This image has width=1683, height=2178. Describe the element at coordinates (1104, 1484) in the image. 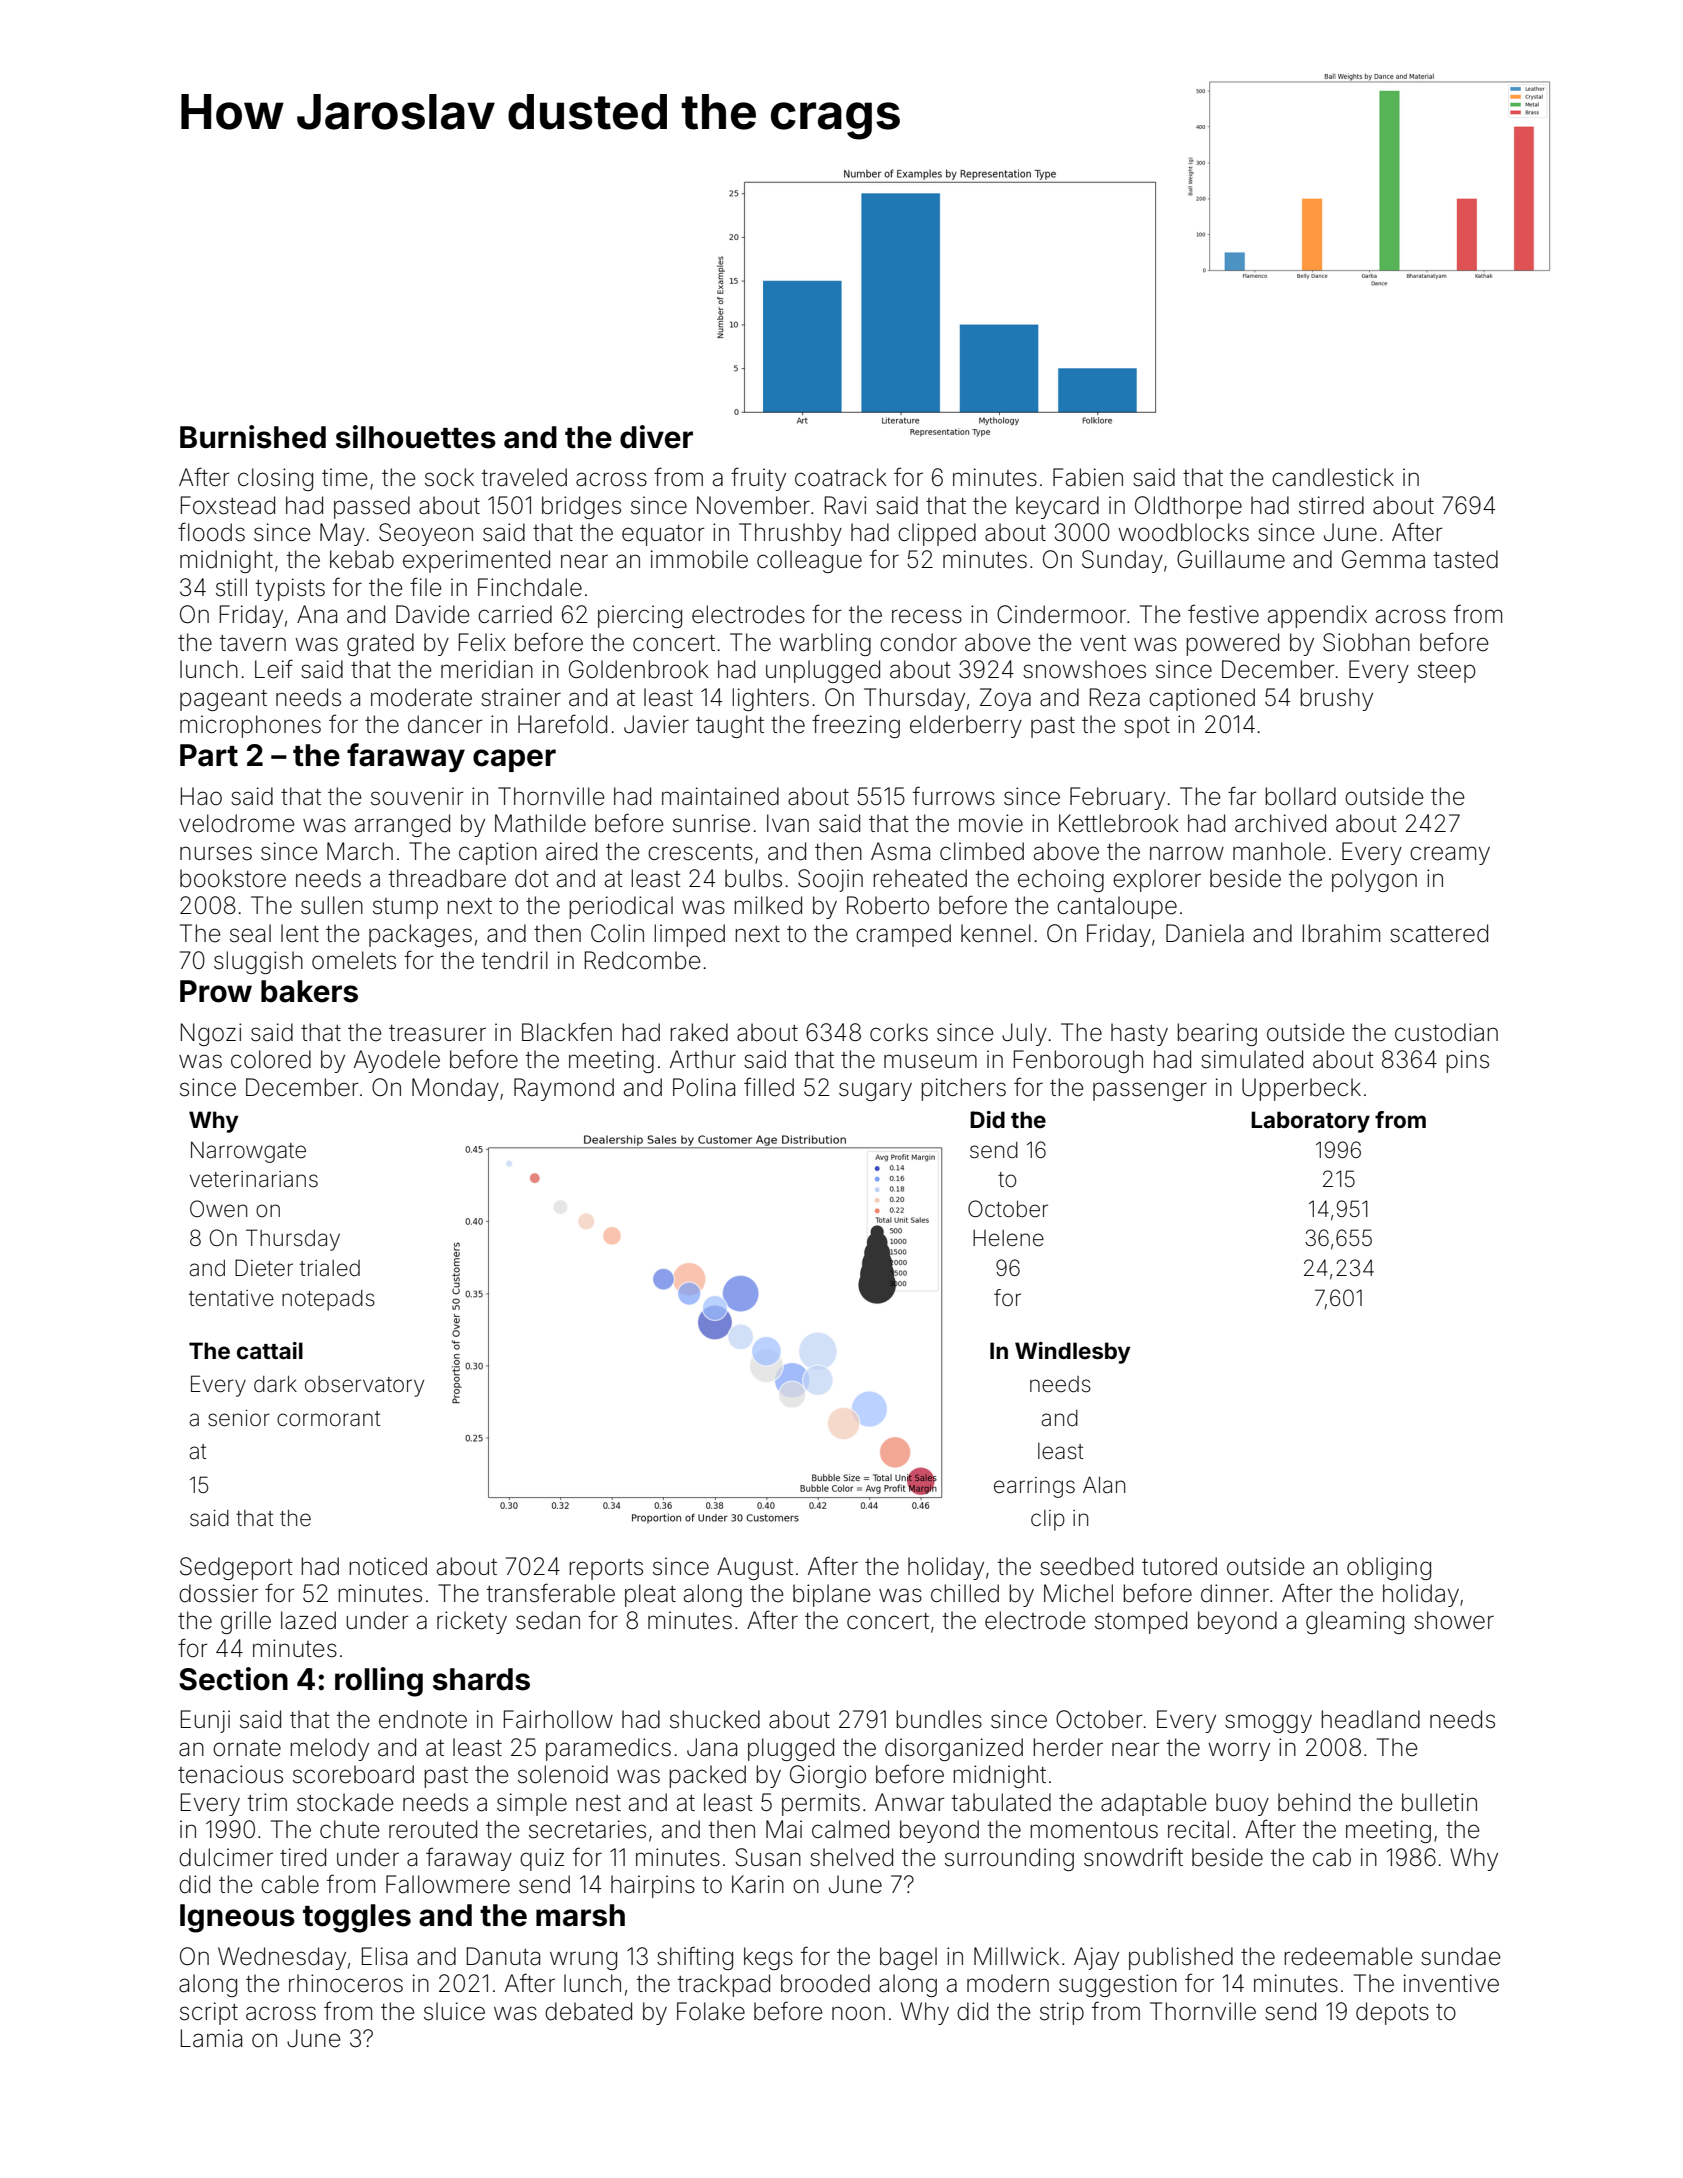

I see `Alan` at that location.
